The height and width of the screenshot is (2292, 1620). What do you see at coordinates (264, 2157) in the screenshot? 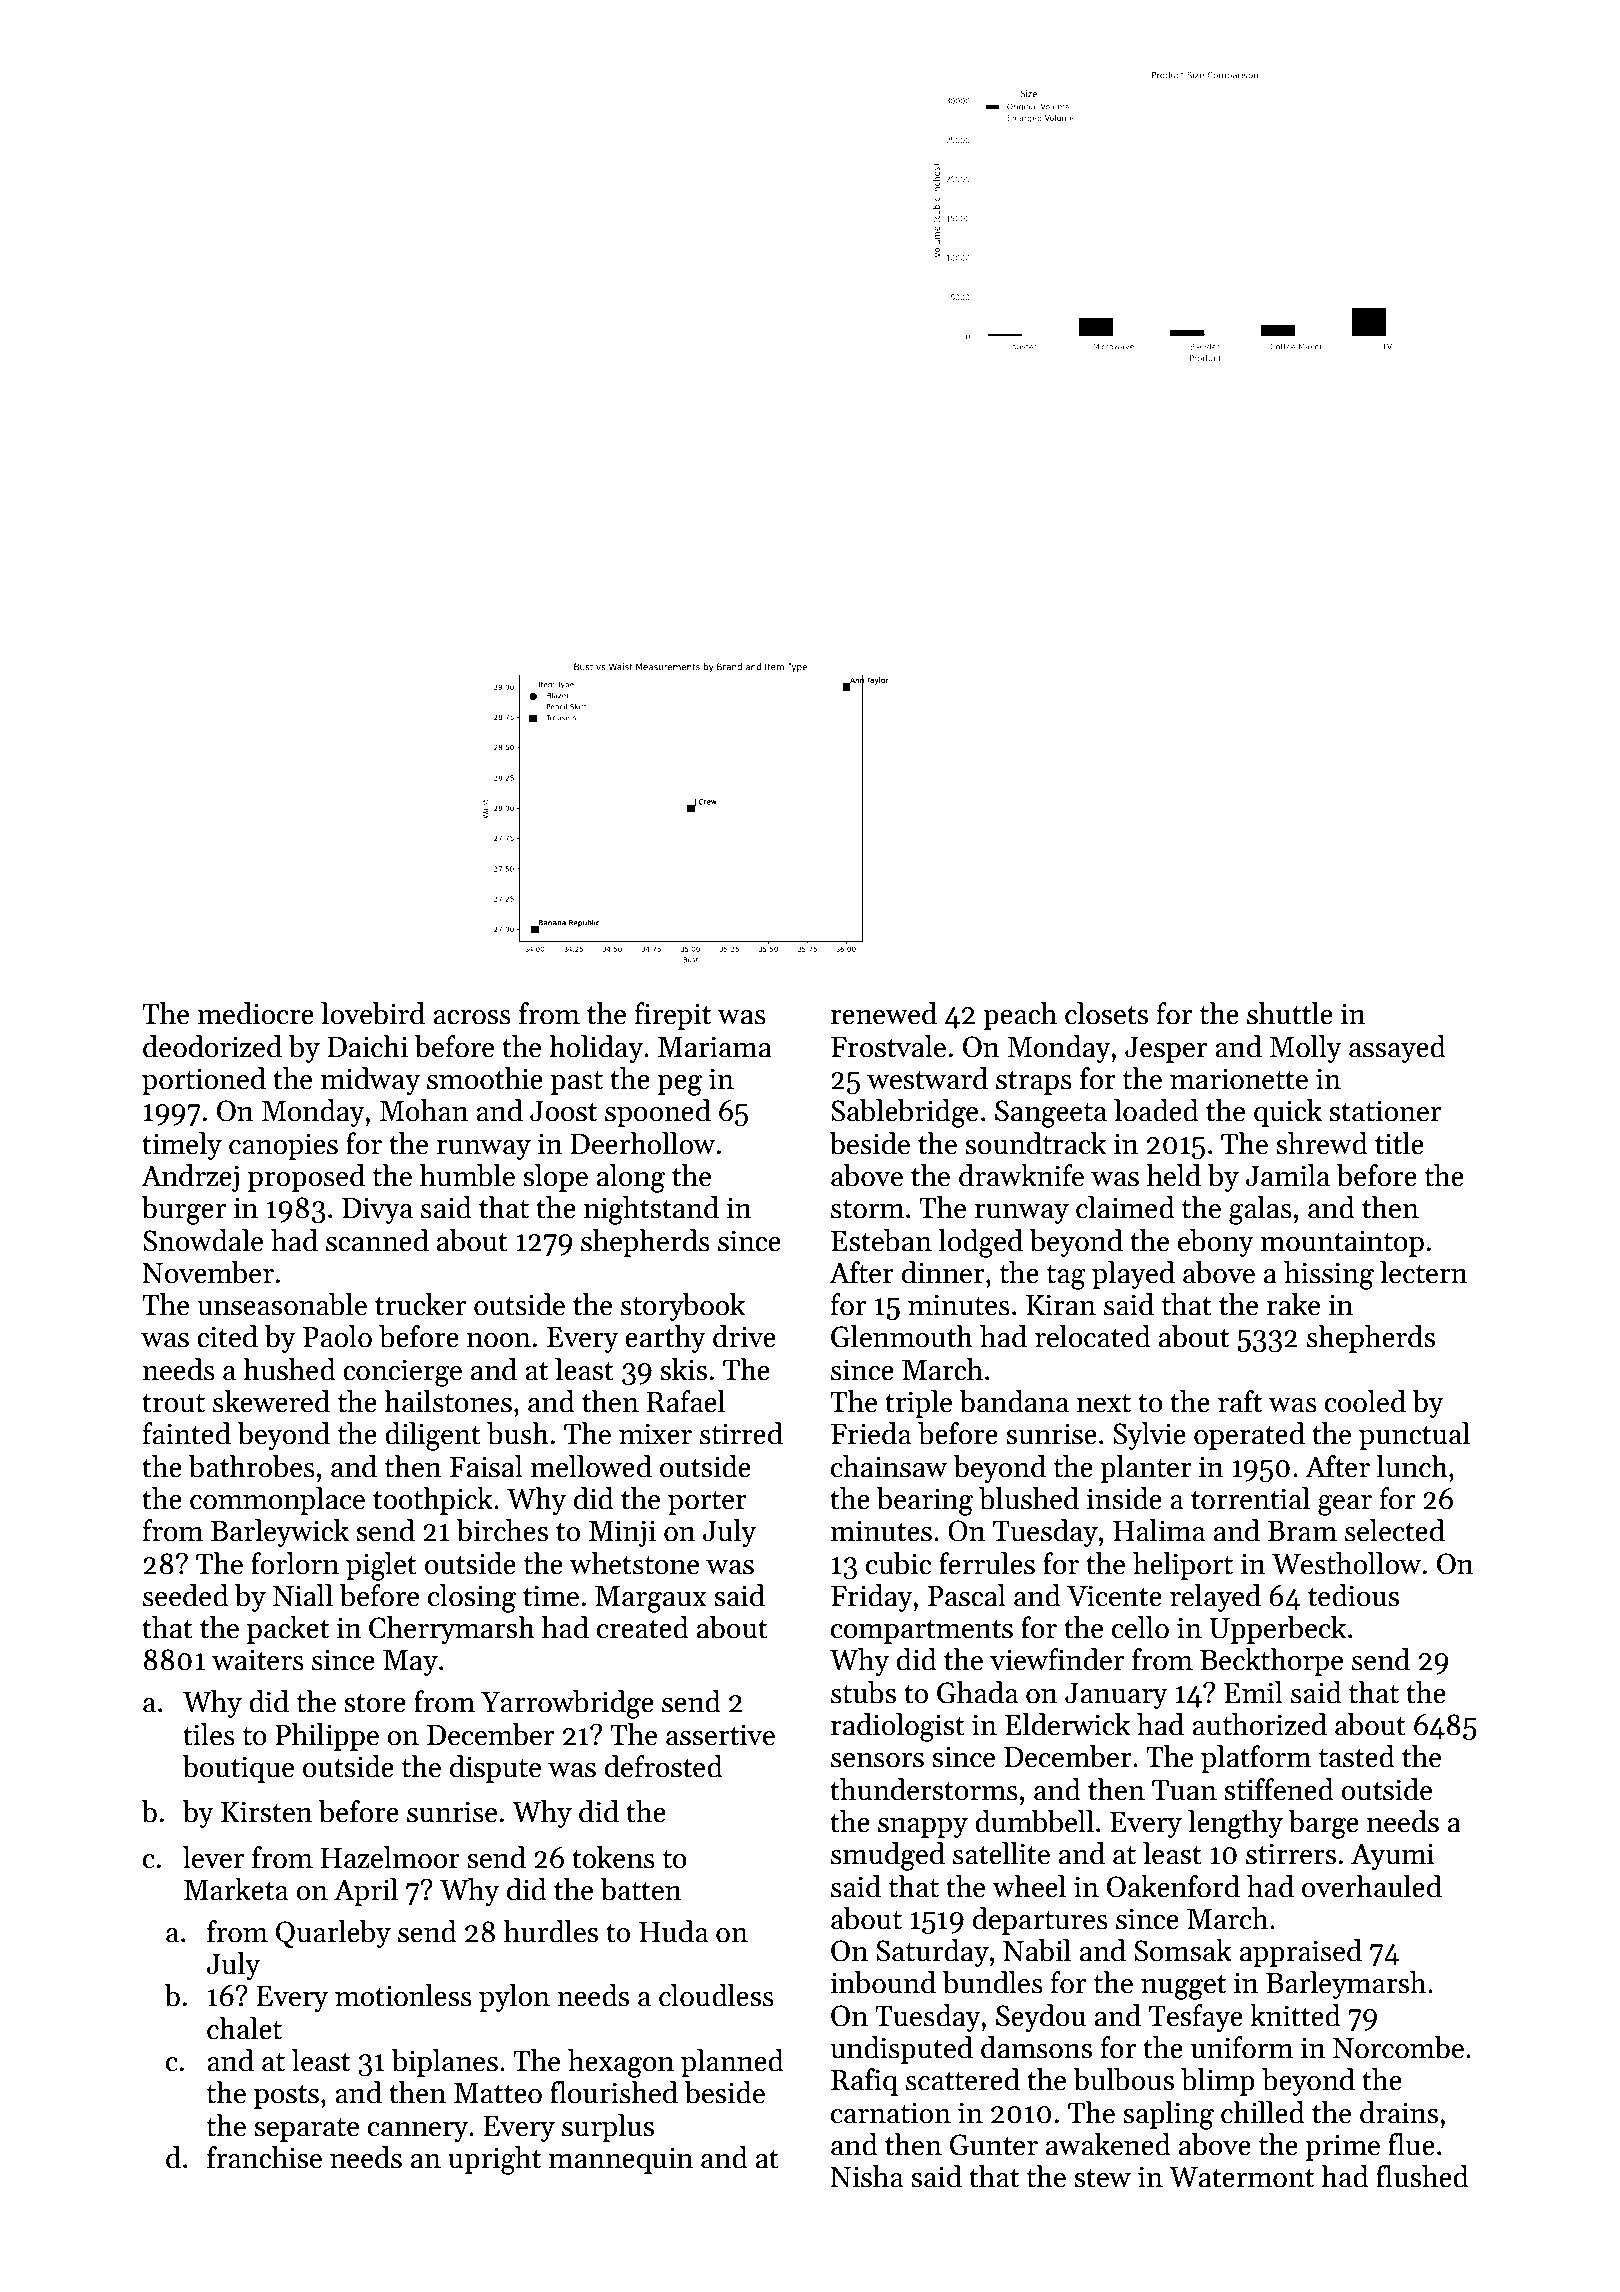
I see `franchise` at bounding box center [264, 2157].
